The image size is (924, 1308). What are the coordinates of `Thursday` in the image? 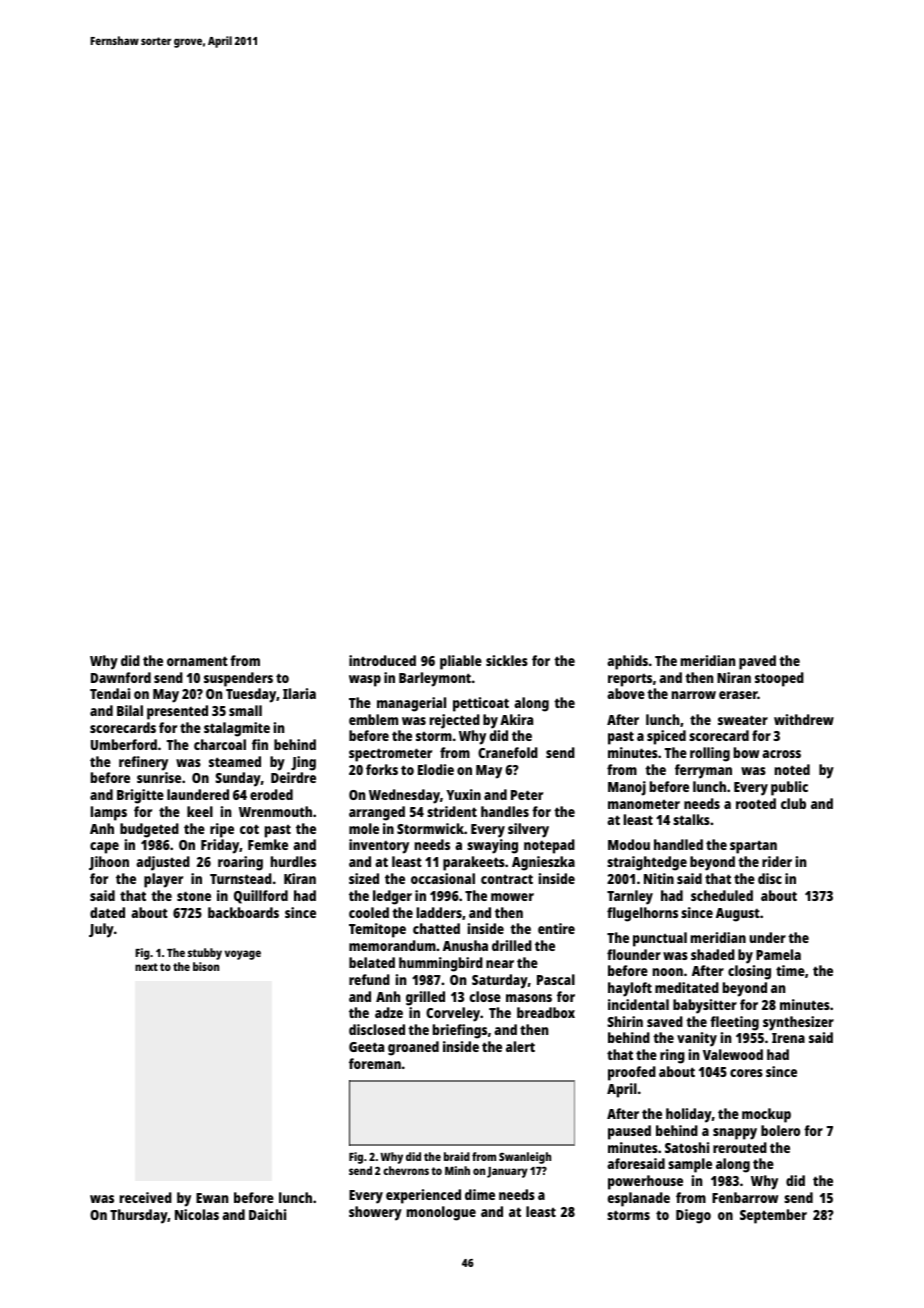 It's located at (139, 1216).
